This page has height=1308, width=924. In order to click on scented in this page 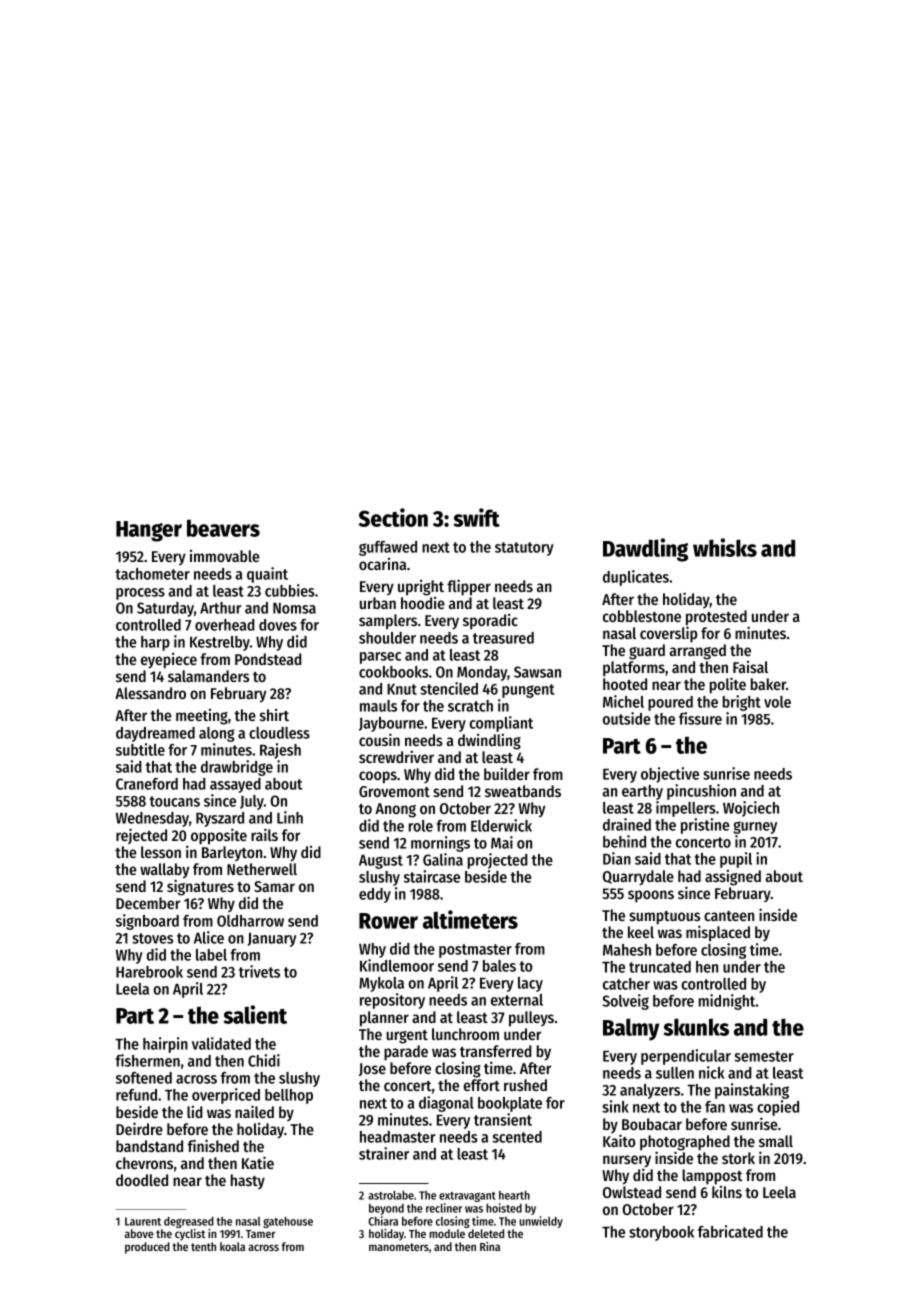, I will do `click(517, 1137)`.
